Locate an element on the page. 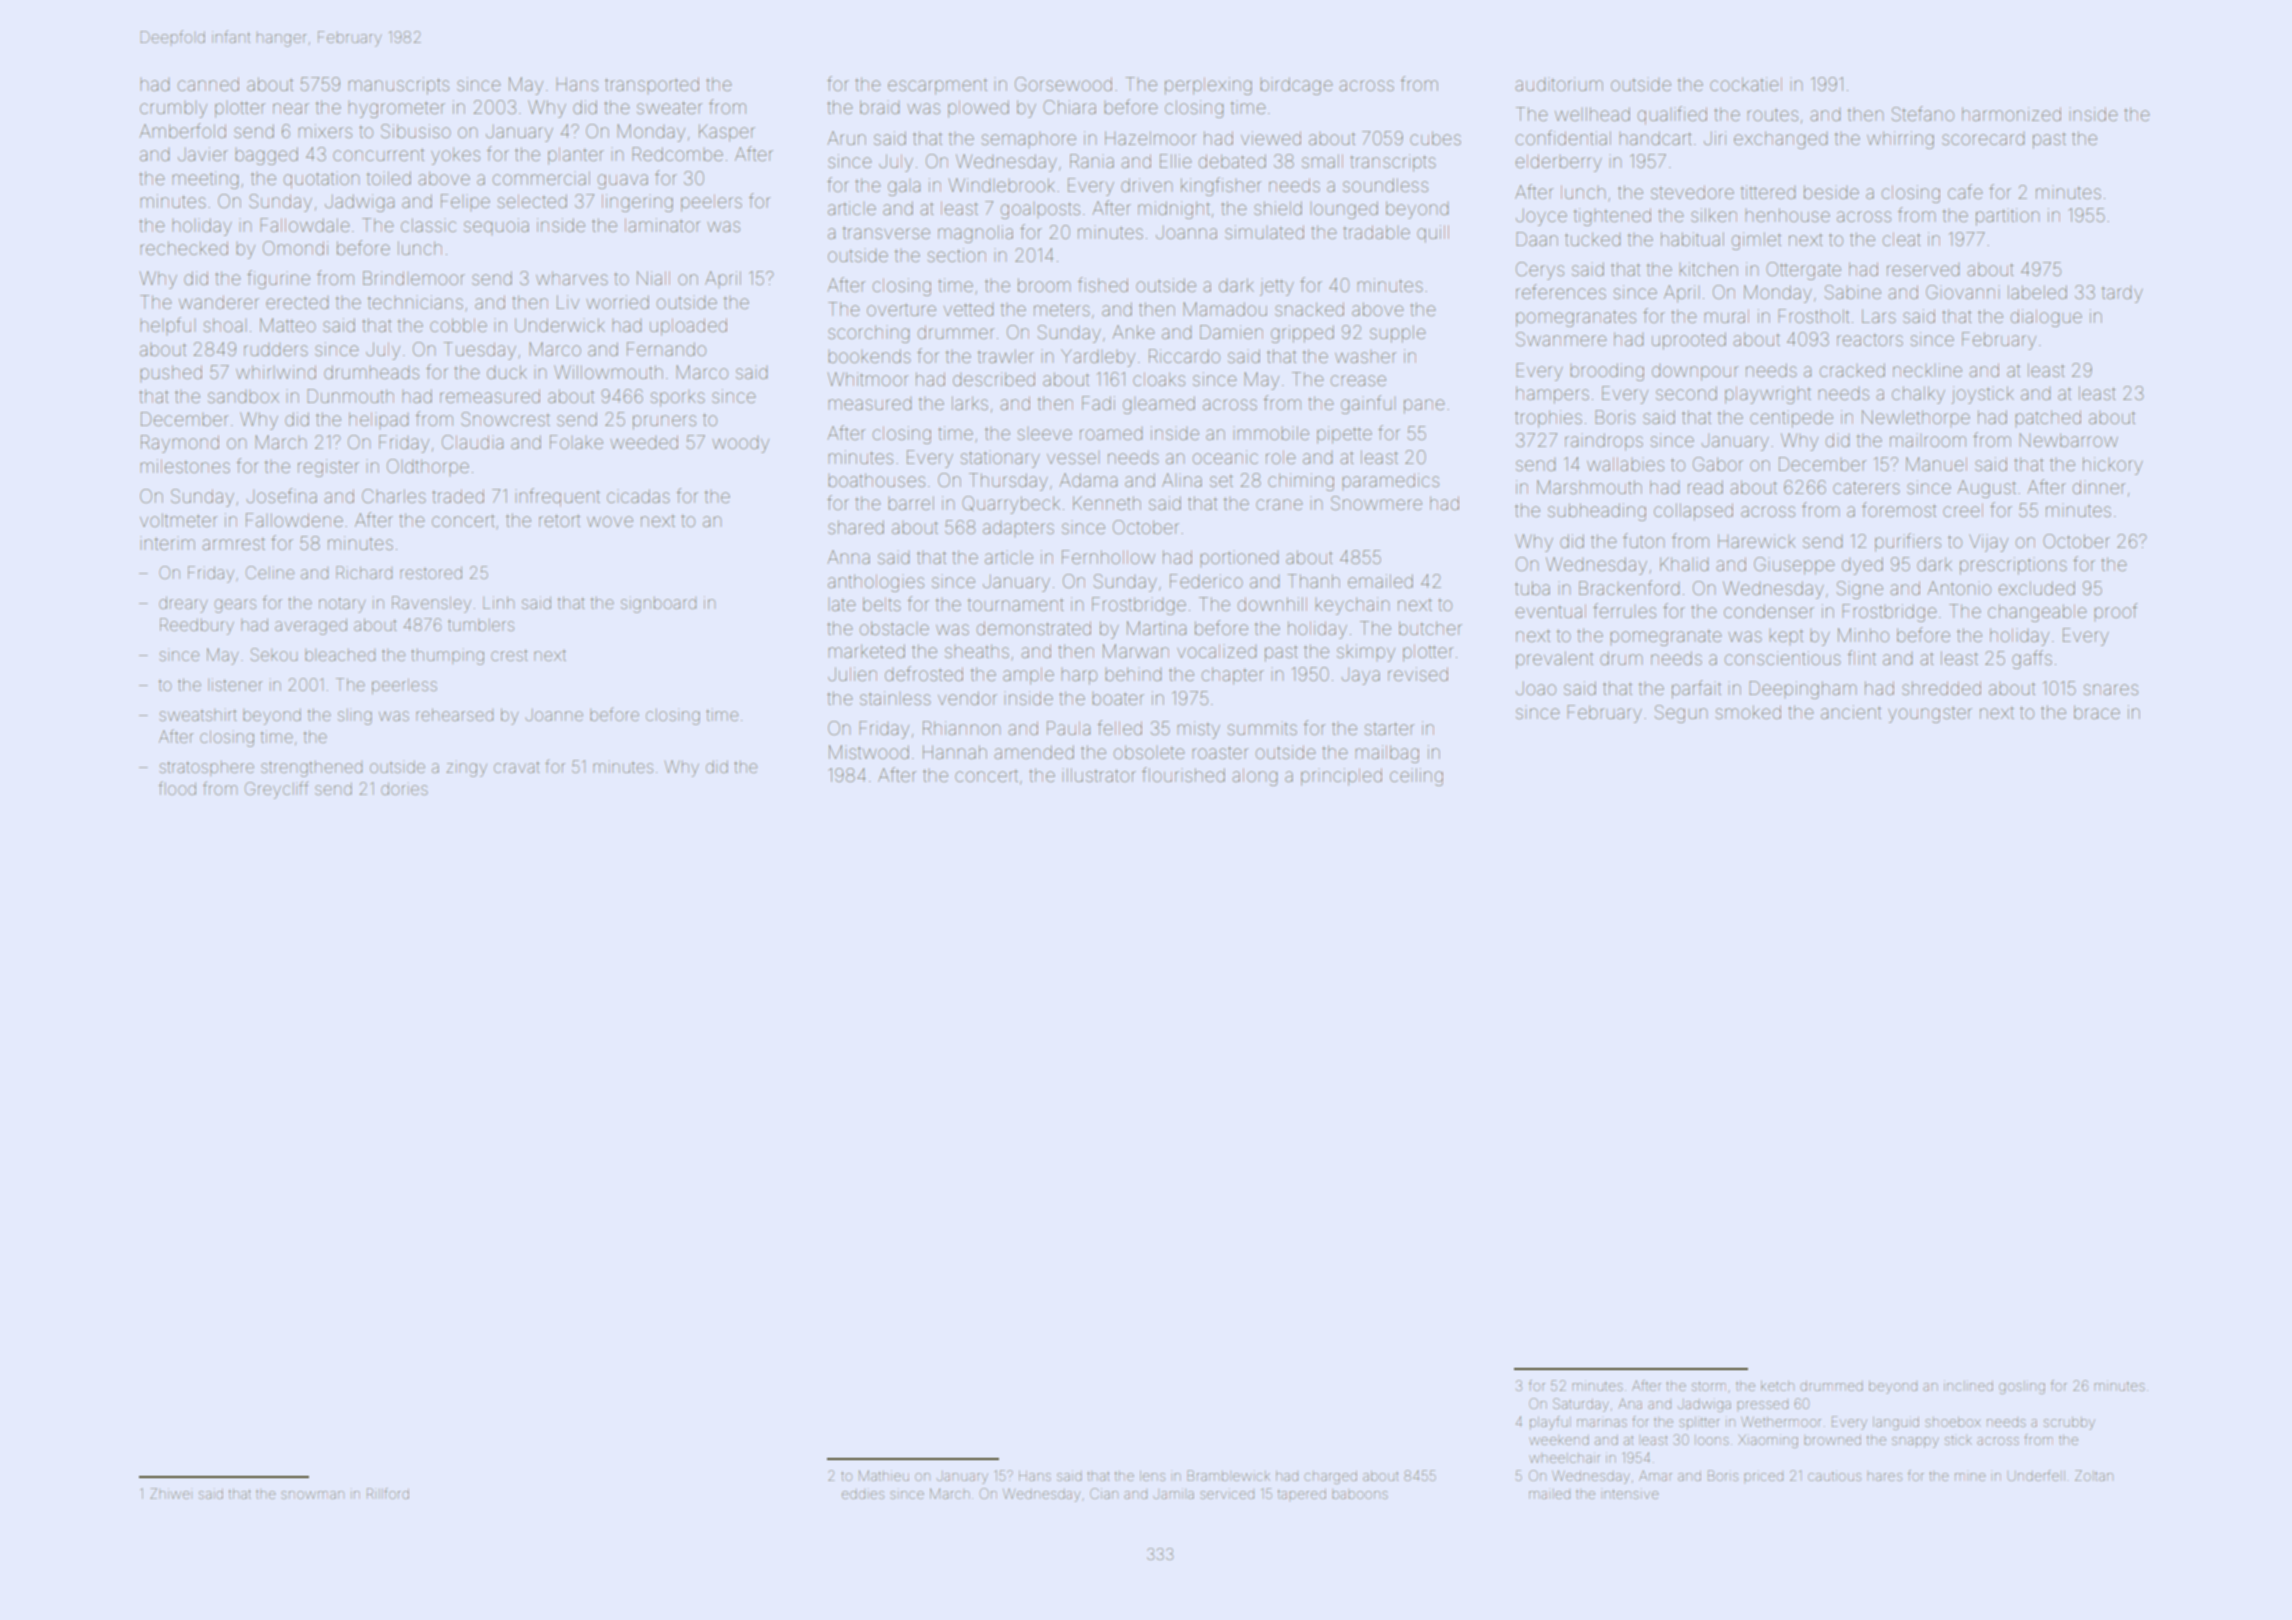 This document has width=2292, height=1620. intensive is located at coordinates (1630, 1494).
